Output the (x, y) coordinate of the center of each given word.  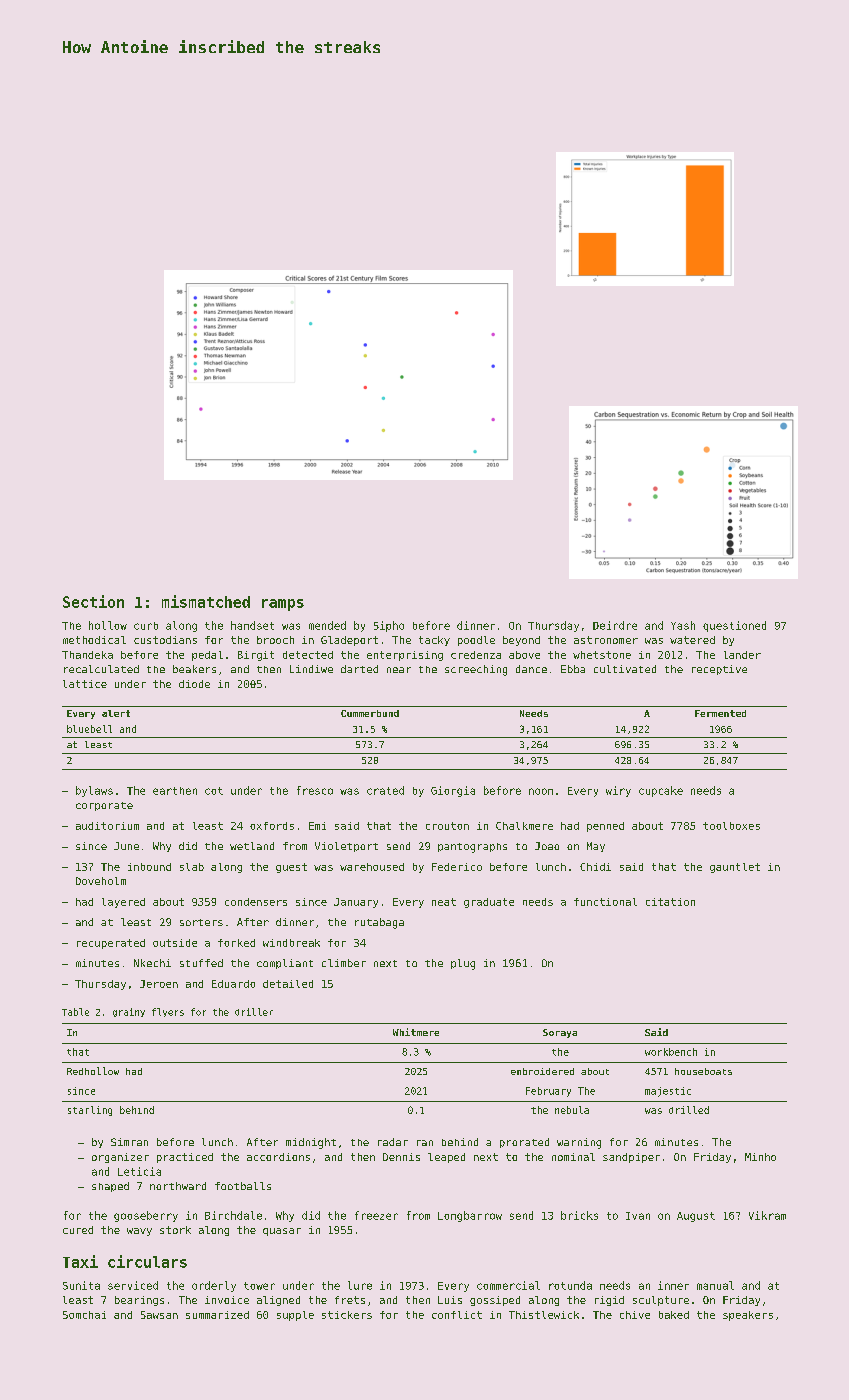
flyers (168, 1012)
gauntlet (735, 868)
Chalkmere (524, 826)
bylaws (94, 791)
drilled (689, 1110)
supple (295, 1316)
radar (393, 1142)
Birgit (256, 656)
